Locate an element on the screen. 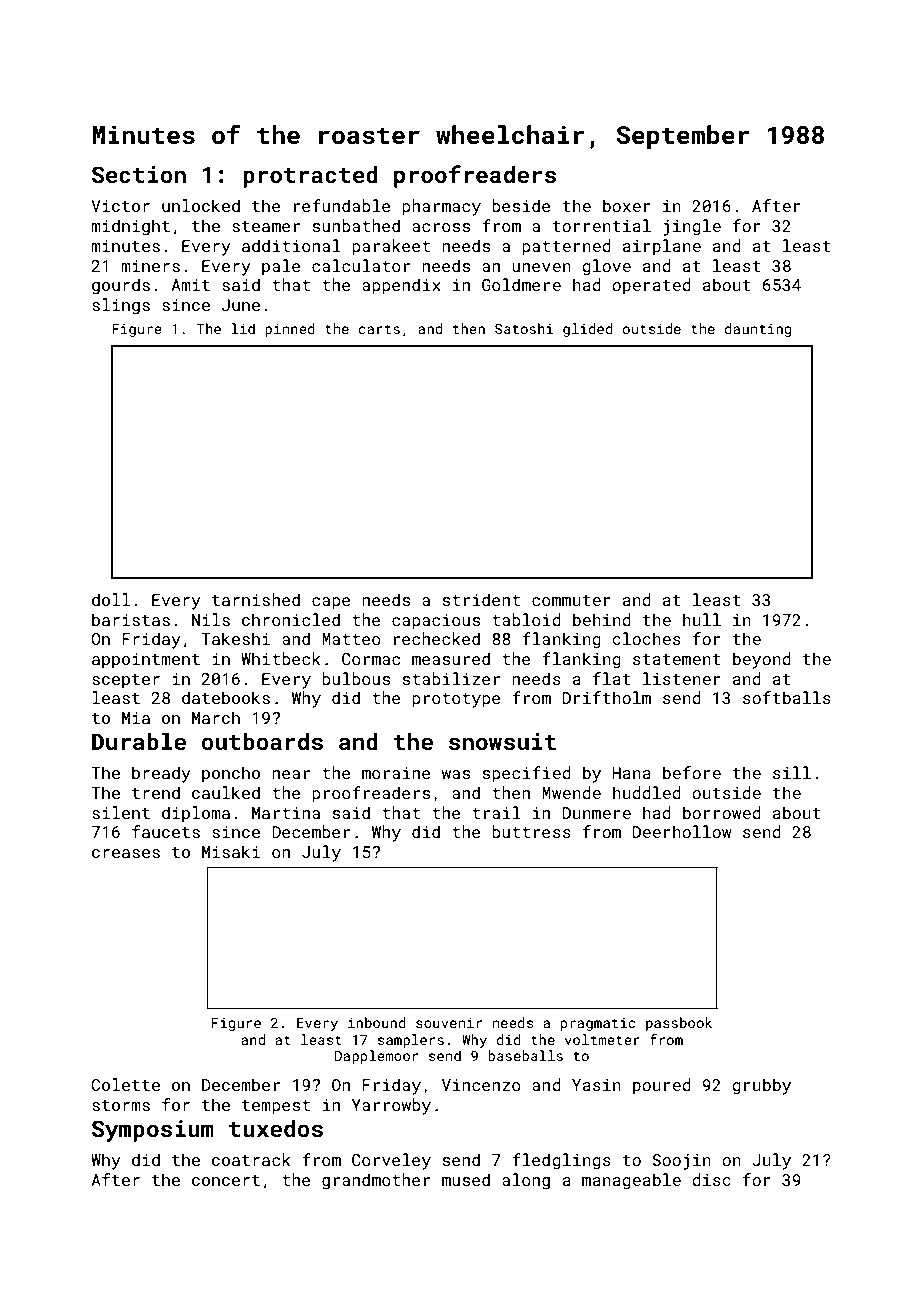 This screenshot has height=1308, width=924. grandmother is located at coordinates (376, 1181).
